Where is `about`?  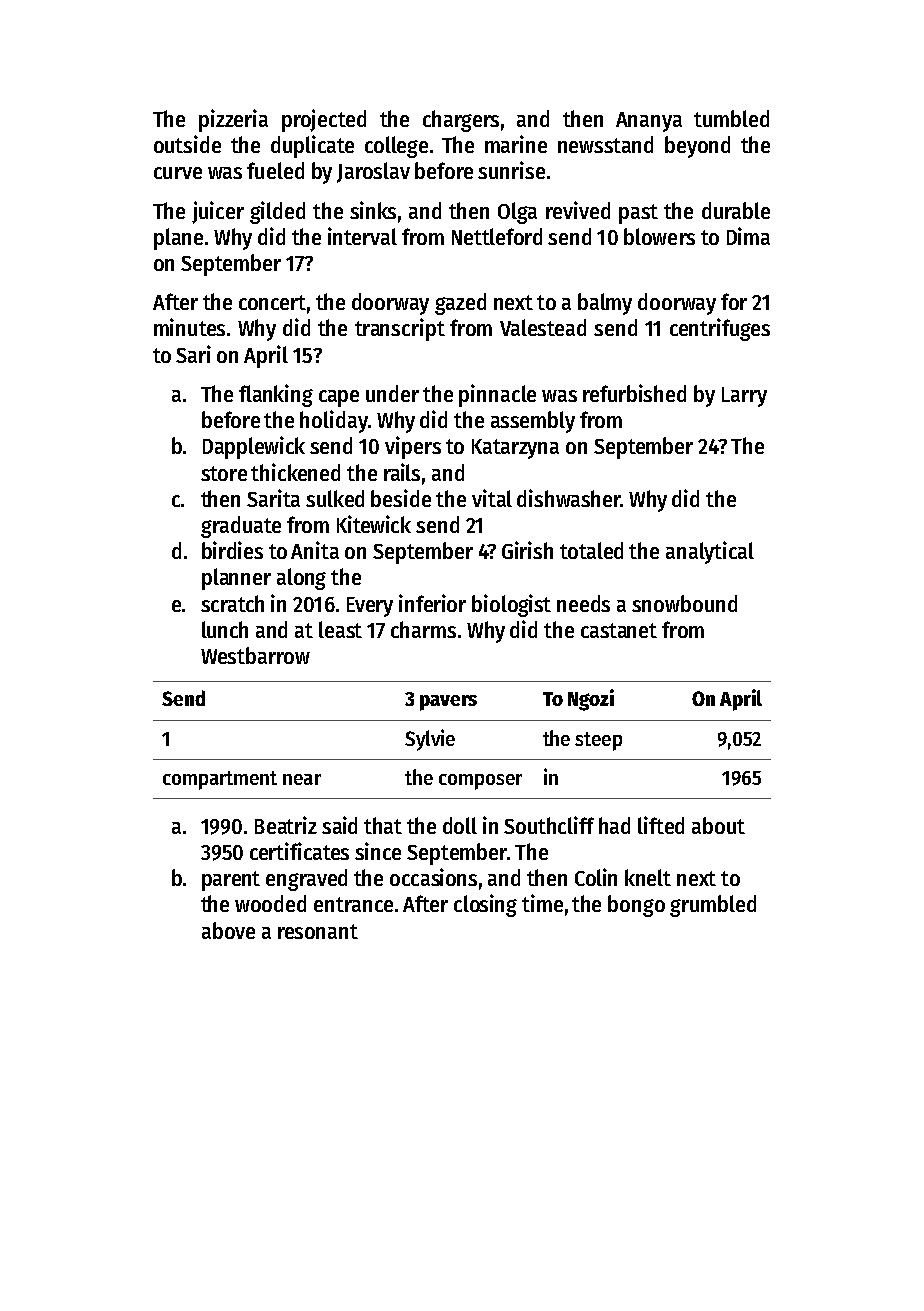
about is located at coordinates (718, 825).
